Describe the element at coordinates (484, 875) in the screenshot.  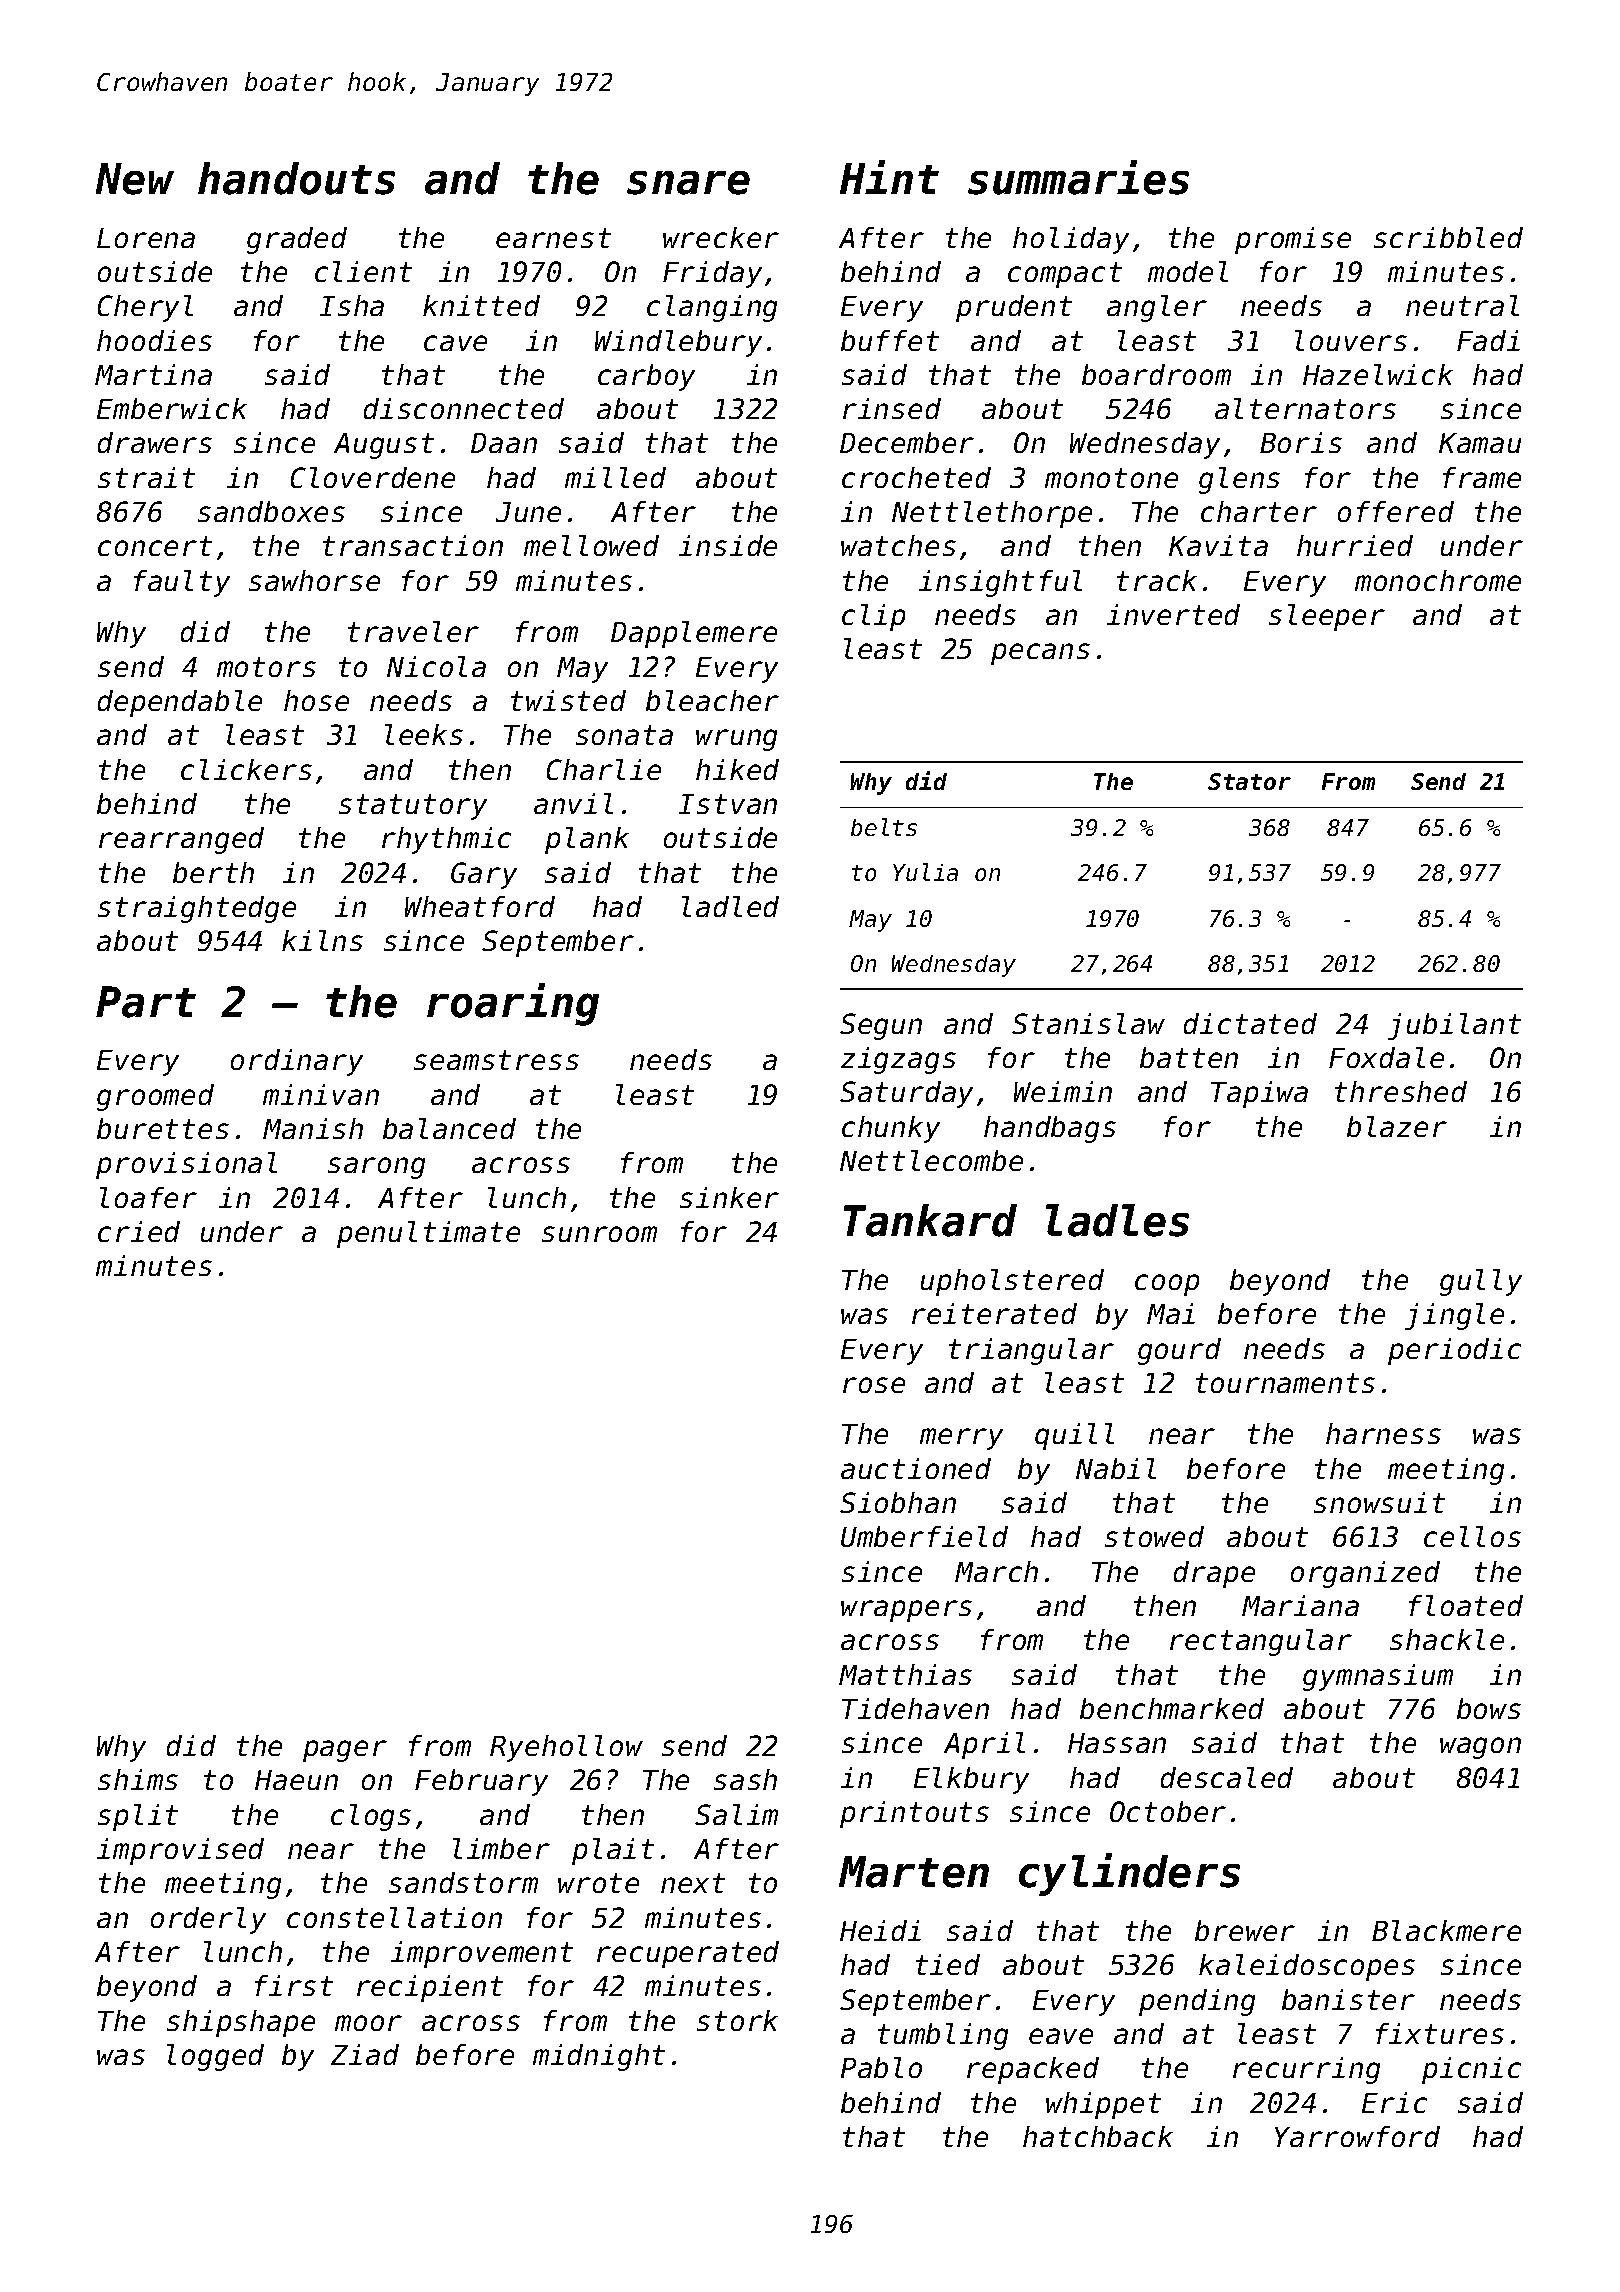
I see `Gary` at that location.
